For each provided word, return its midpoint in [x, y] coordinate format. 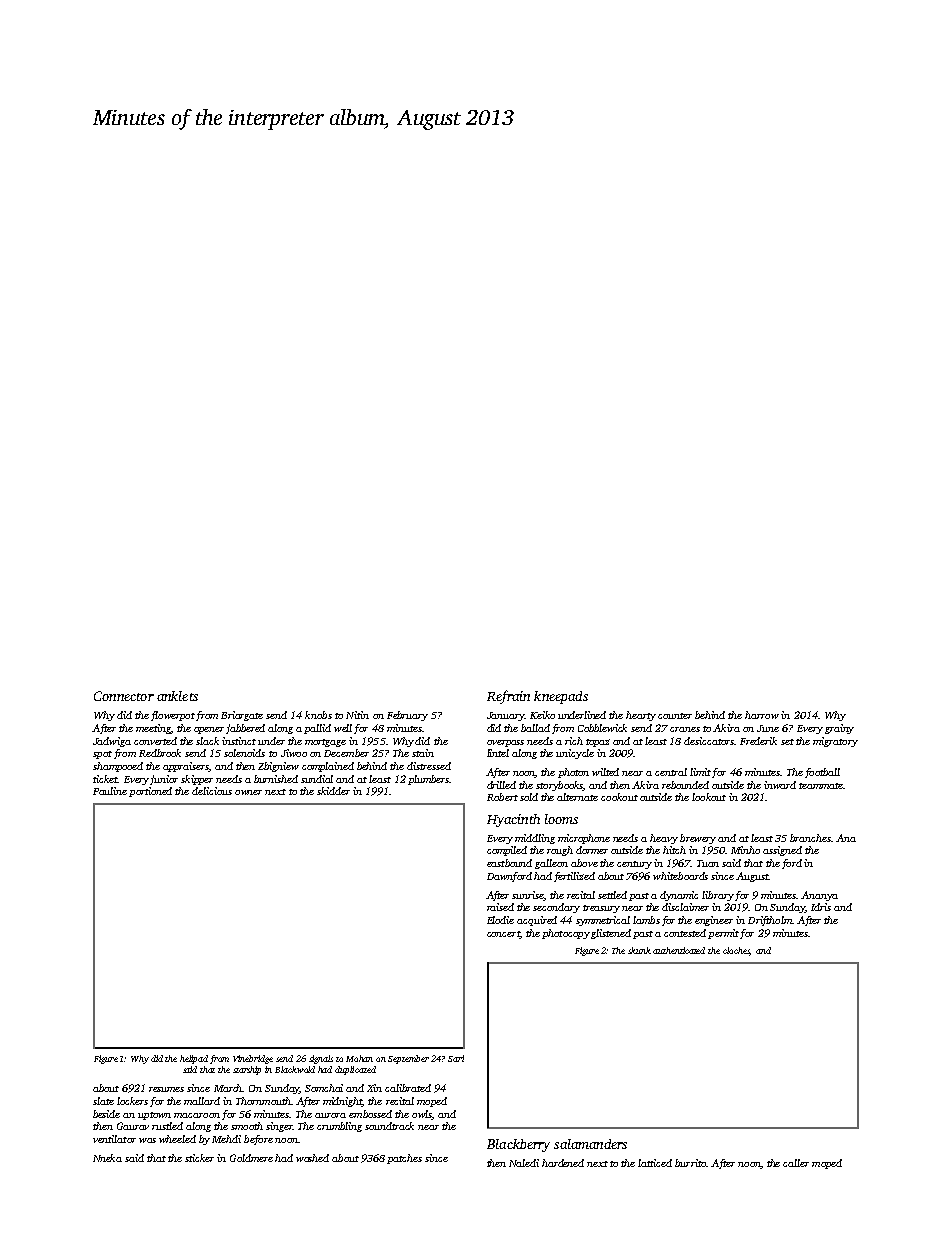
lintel [498, 753]
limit [700, 772]
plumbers [428, 780]
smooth [247, 1126]
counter [675, 716]
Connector [124, 696]
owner [248, 792]
